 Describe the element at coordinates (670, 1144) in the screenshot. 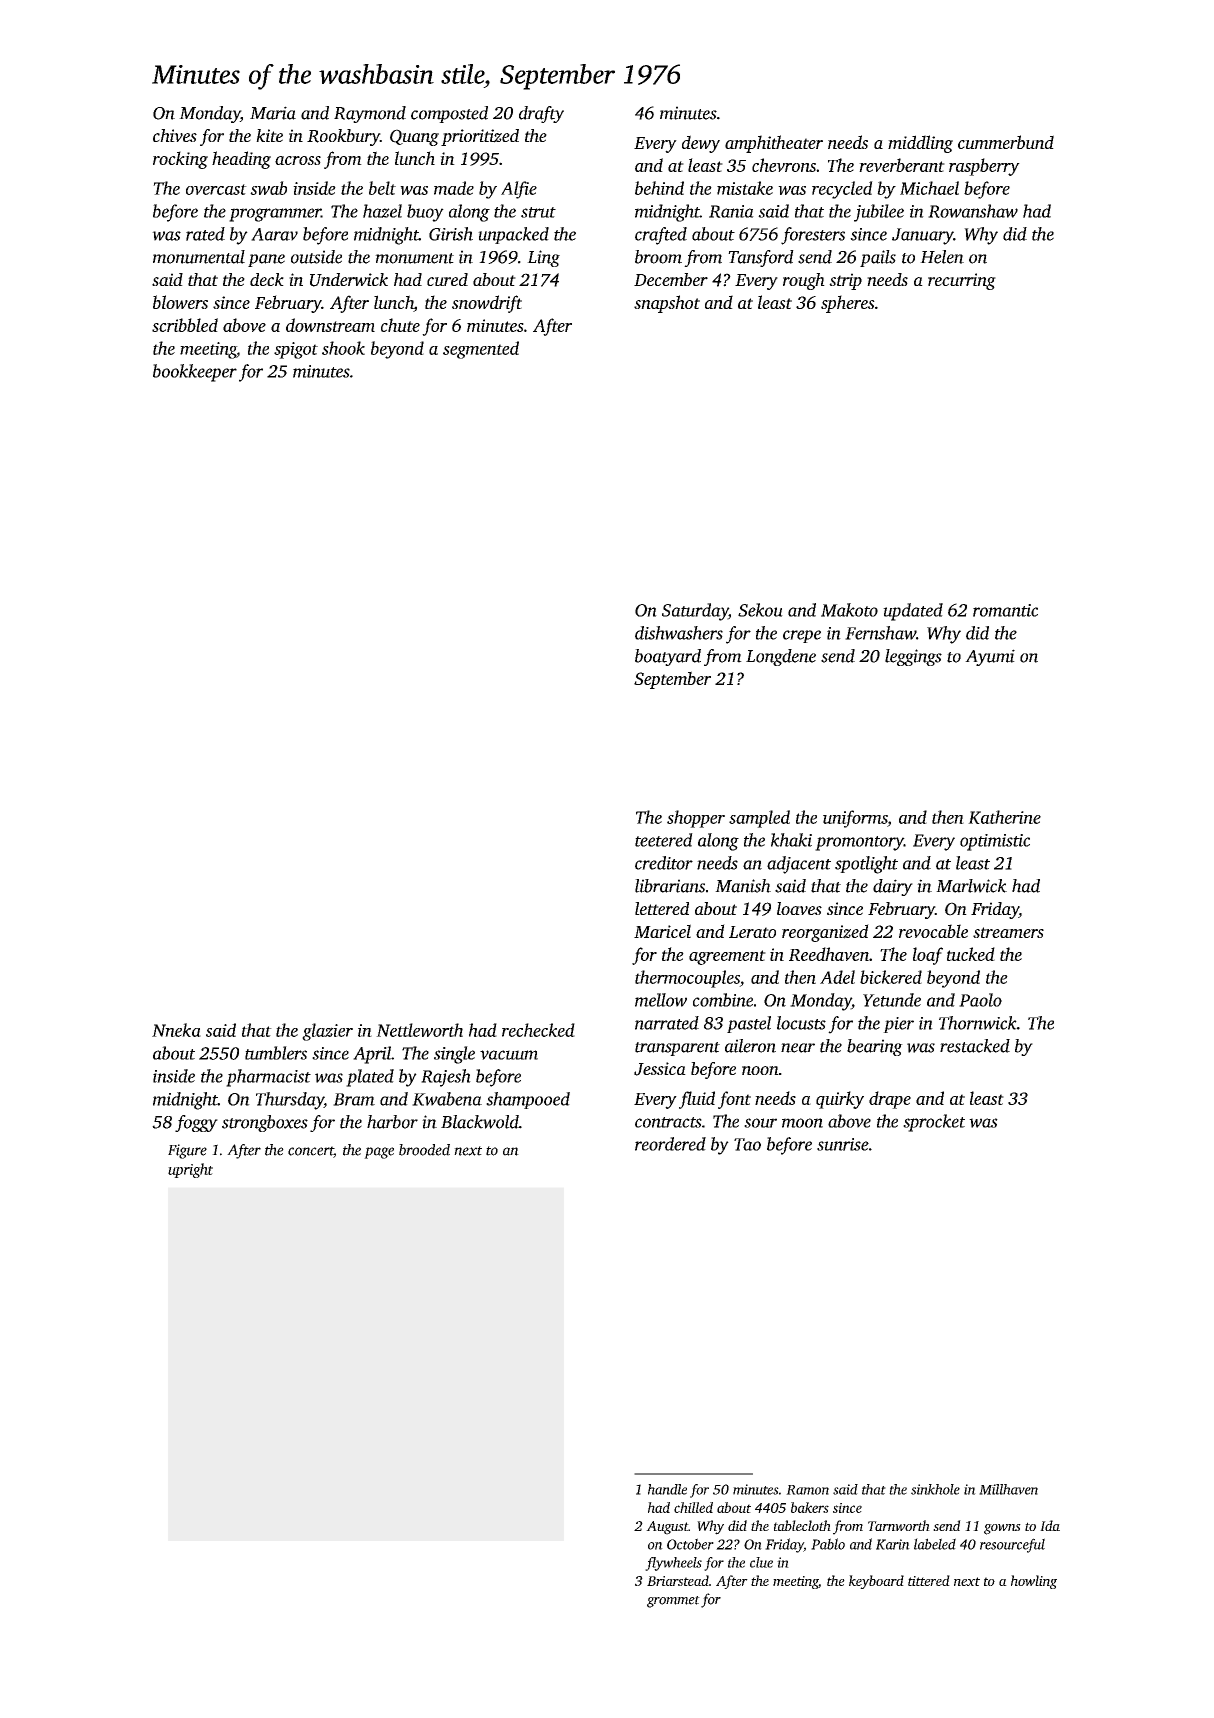

I see `reordered` at that location.
